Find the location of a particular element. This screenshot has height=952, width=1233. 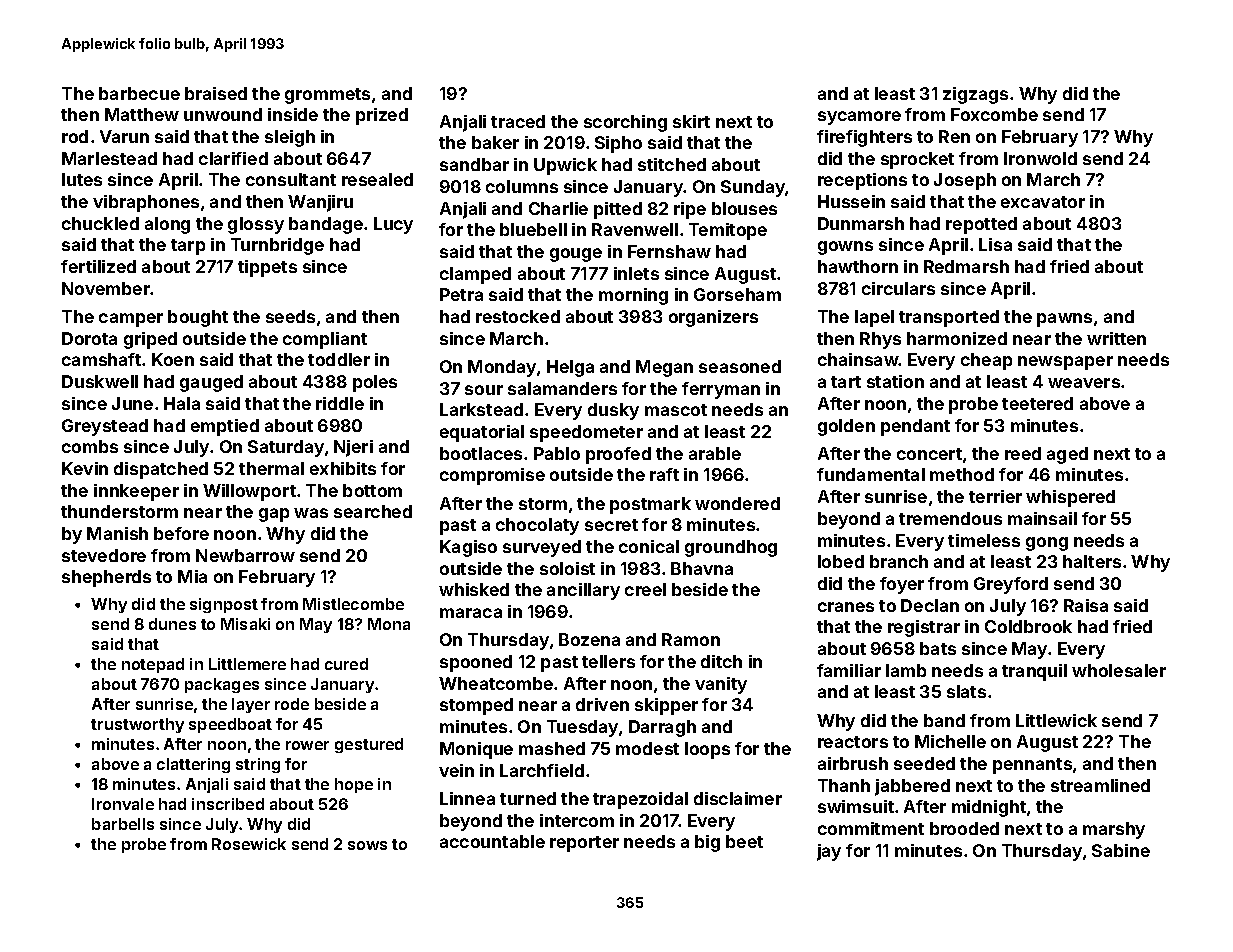

mainsail is located at coordinates (1042, 518).
